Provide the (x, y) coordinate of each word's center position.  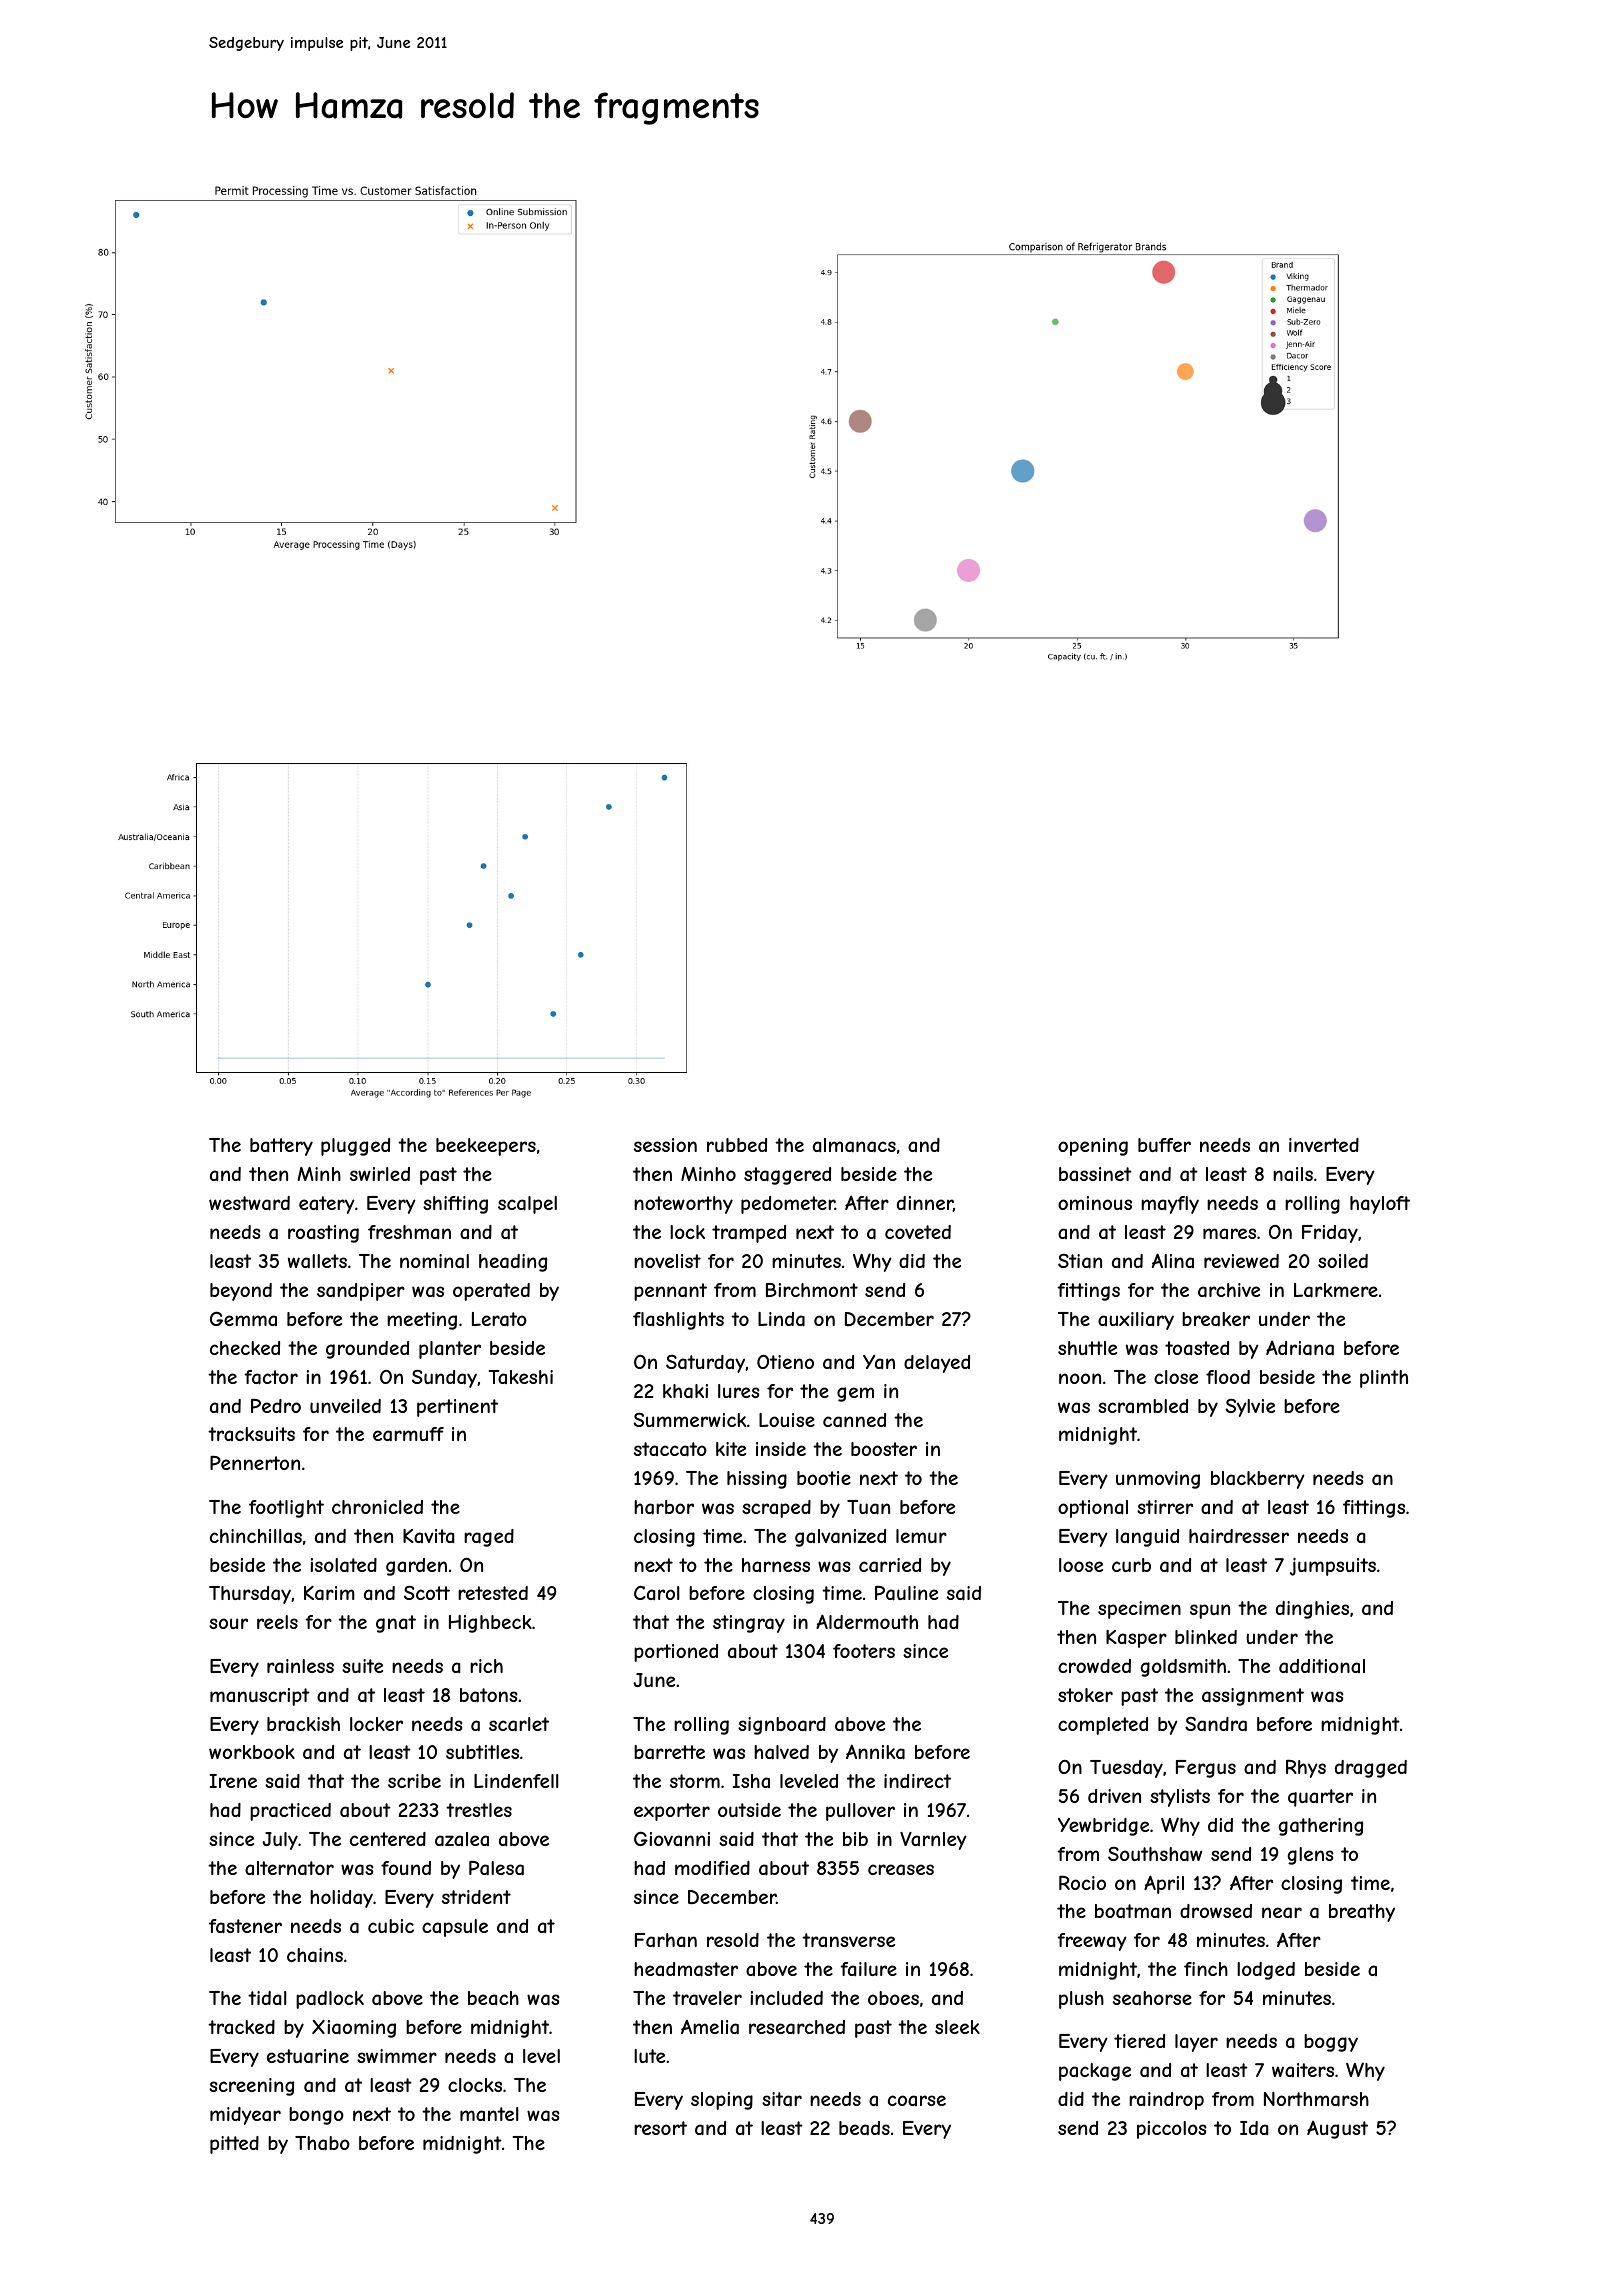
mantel (489, 2114)
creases (901, 1869)
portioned (676, 1653)
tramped (749, 1234)
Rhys (1306, 1768)
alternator (289, 1868)
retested (493, 1593)
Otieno (785, 1362)
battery (281, 1147)
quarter (1320, 1798)
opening (1093, 1147)
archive (1229, 1290)
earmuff (408, 1434)
